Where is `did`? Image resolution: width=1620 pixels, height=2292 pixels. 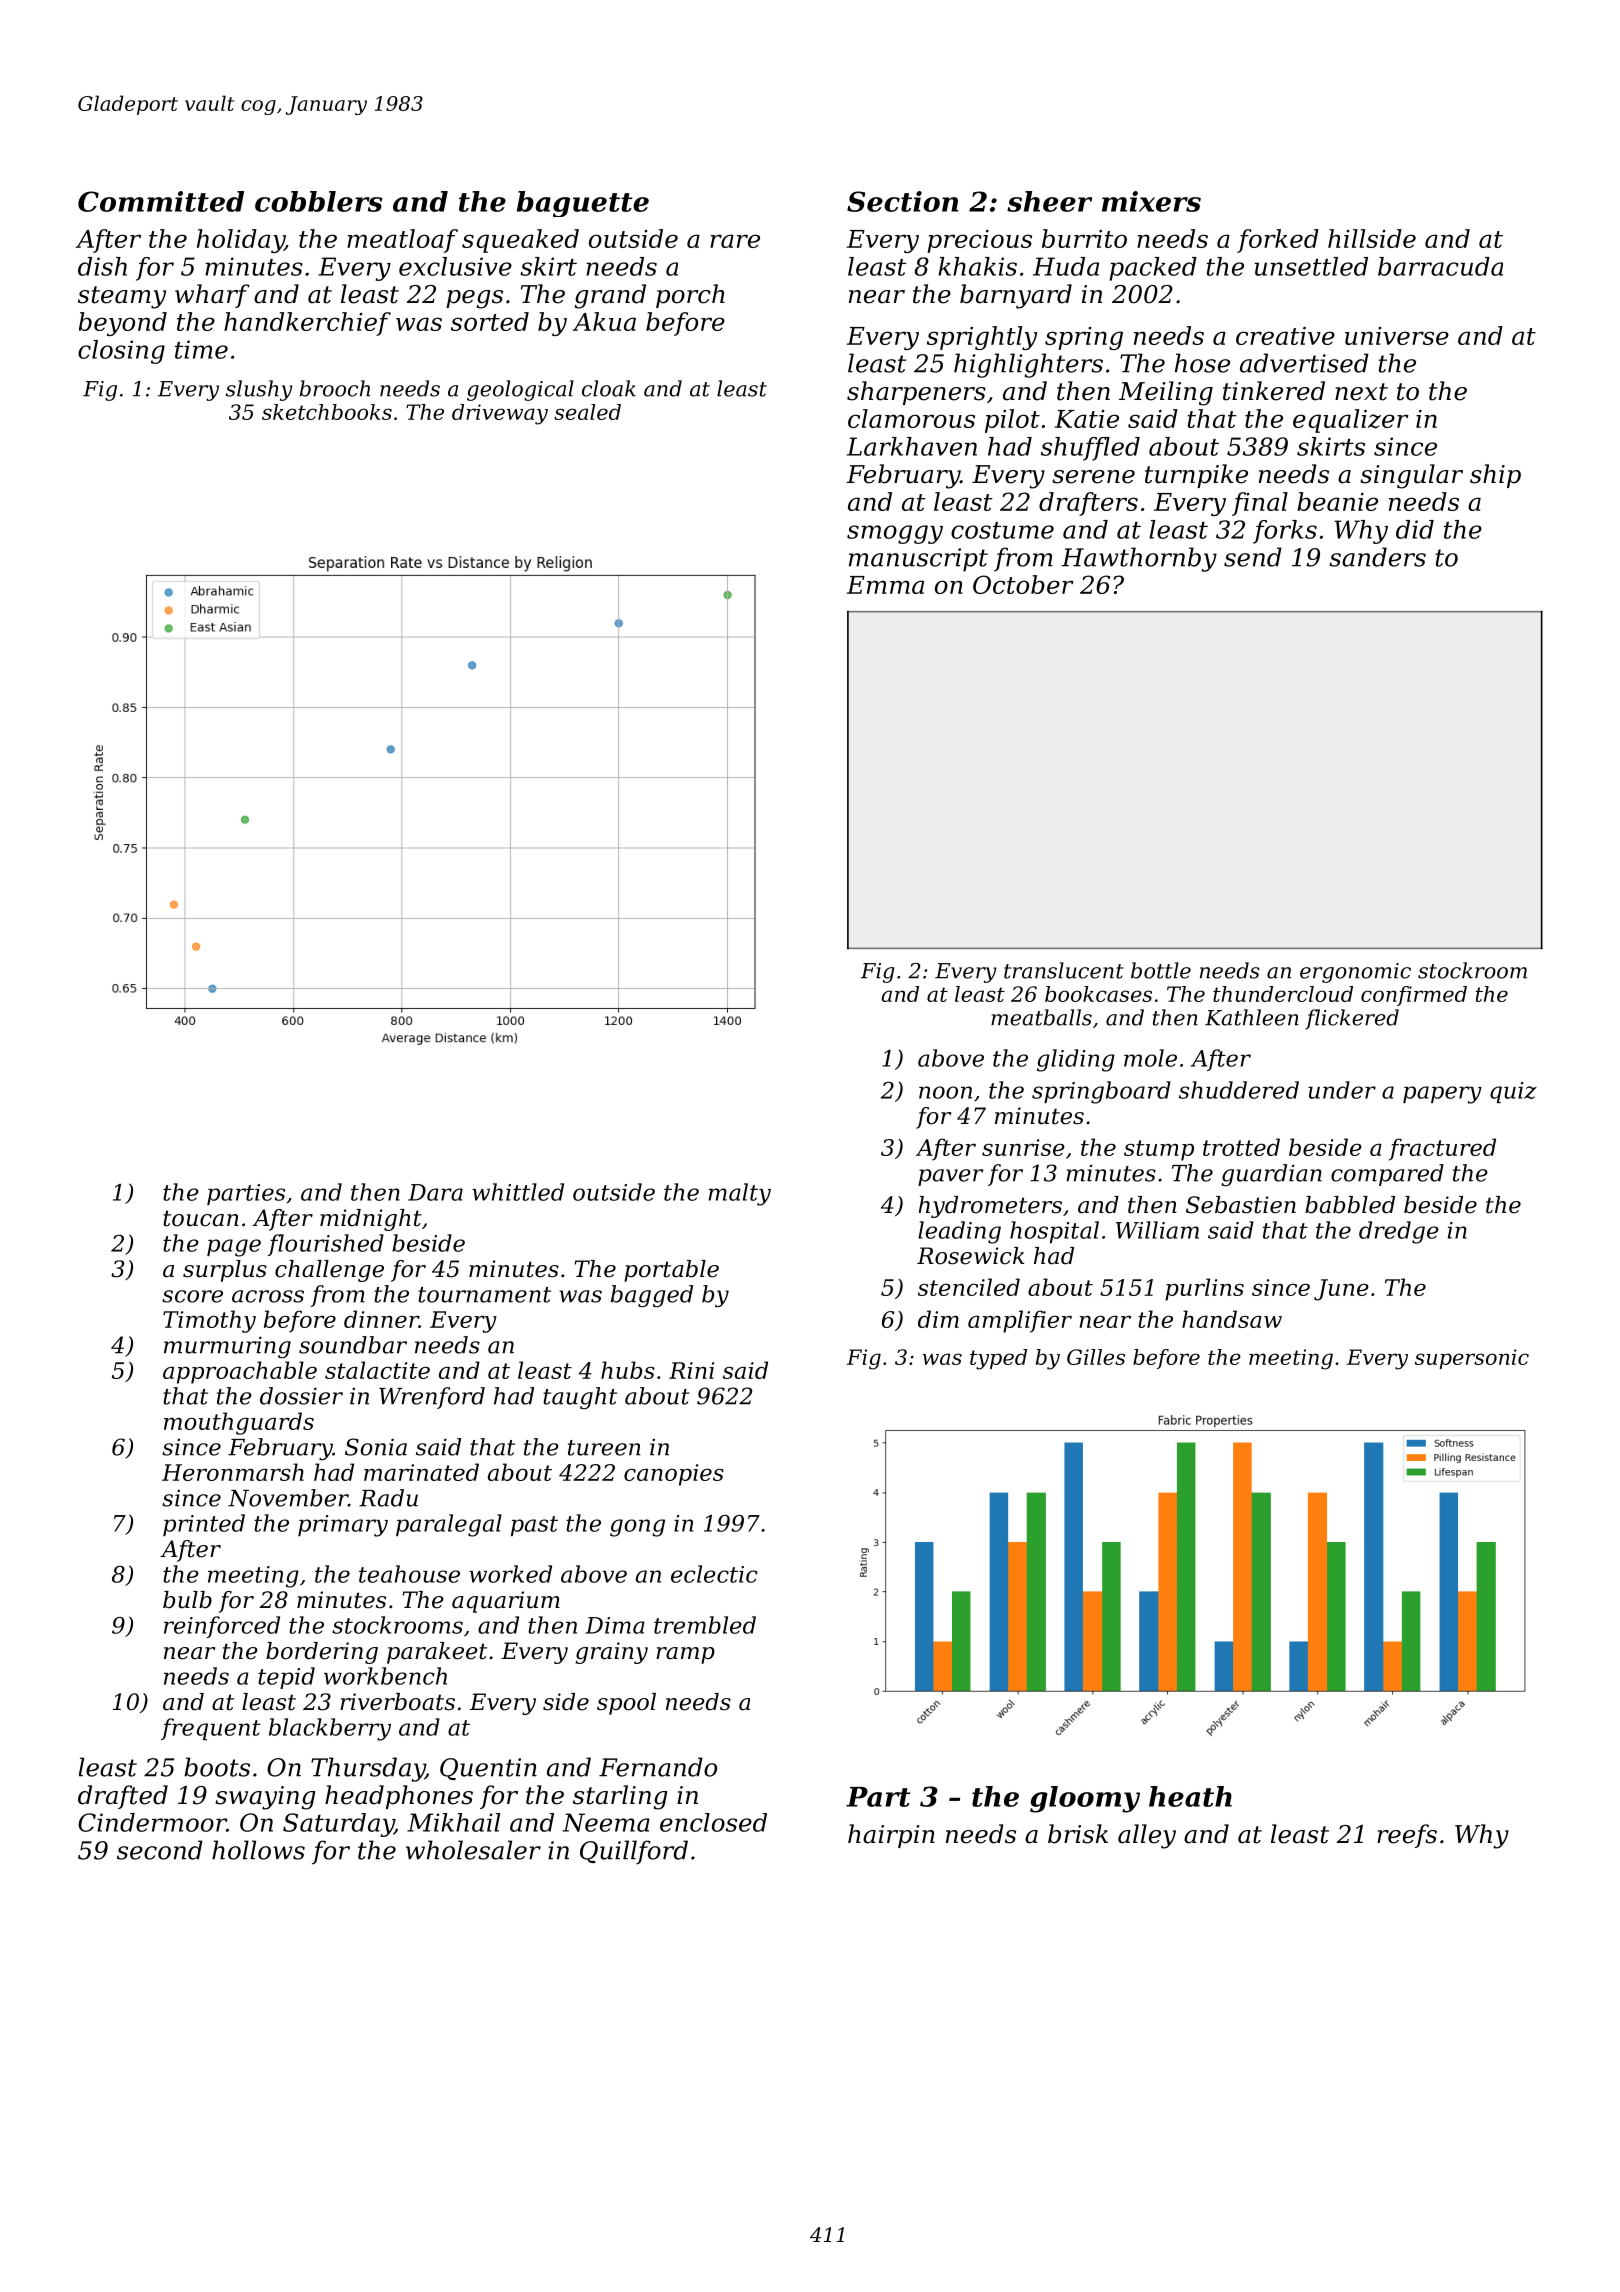
did is located at coordinates (1415, 529).
